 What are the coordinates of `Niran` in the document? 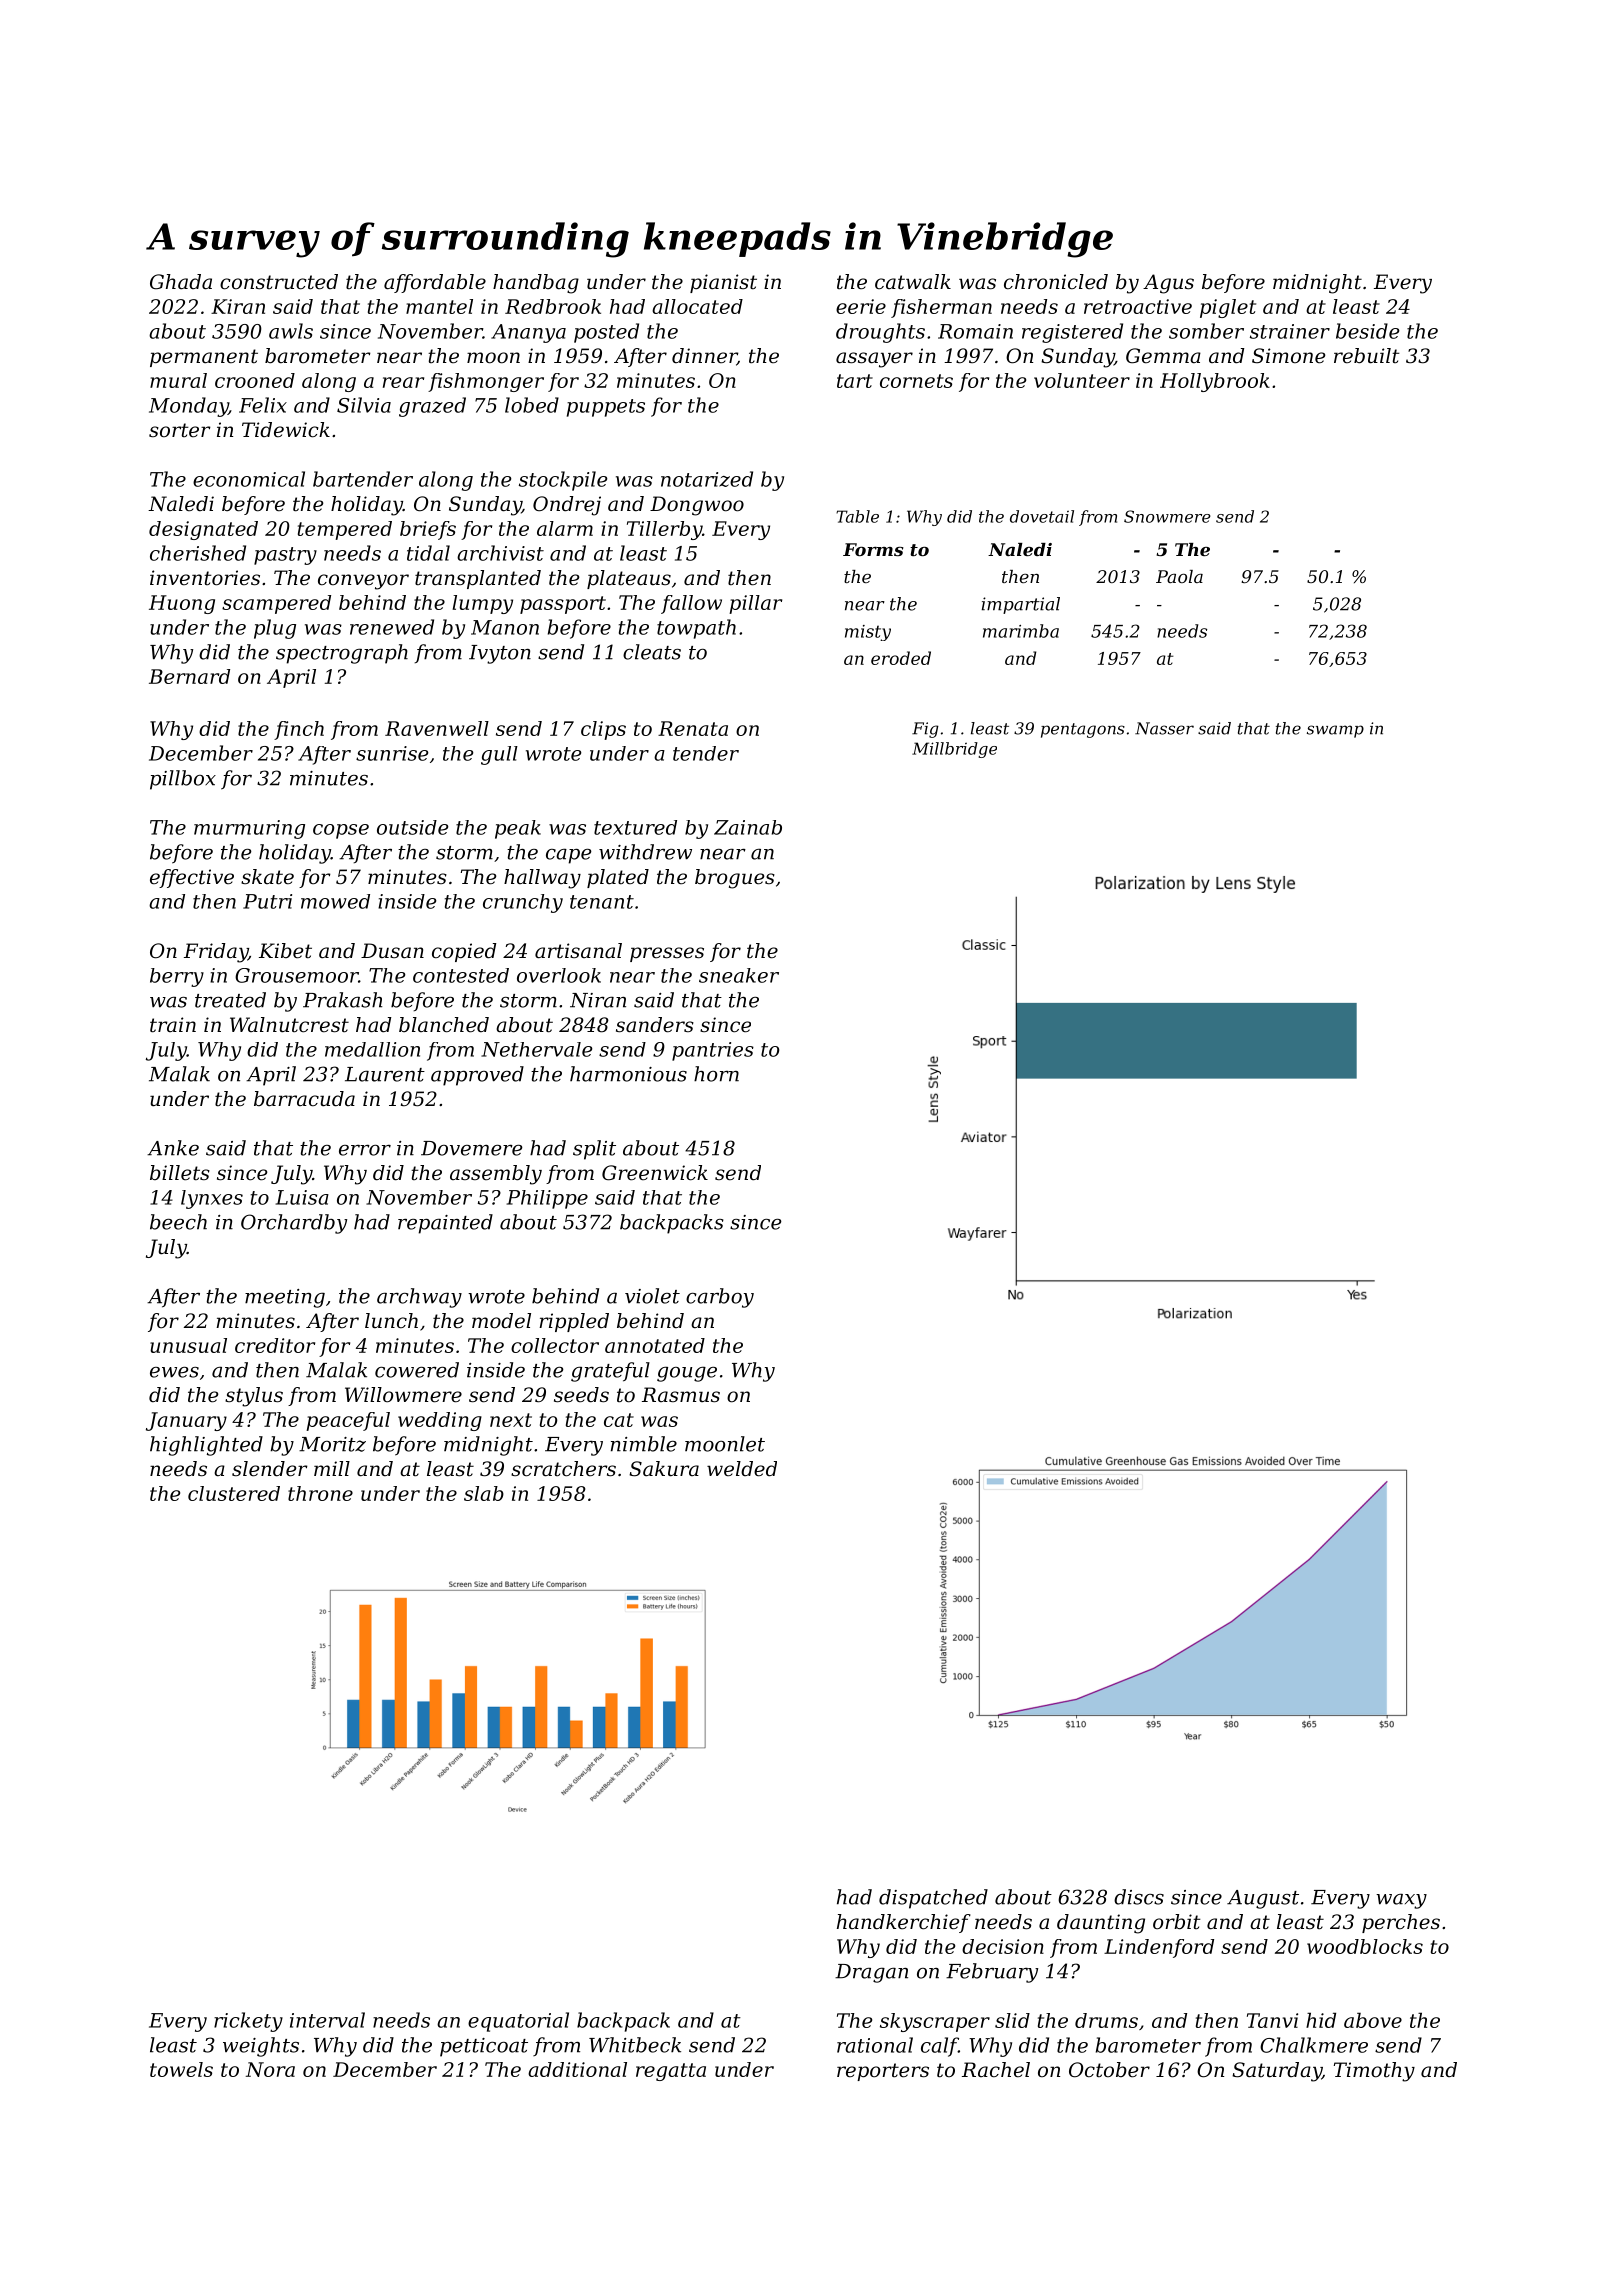 It's located at (598, 1000).
